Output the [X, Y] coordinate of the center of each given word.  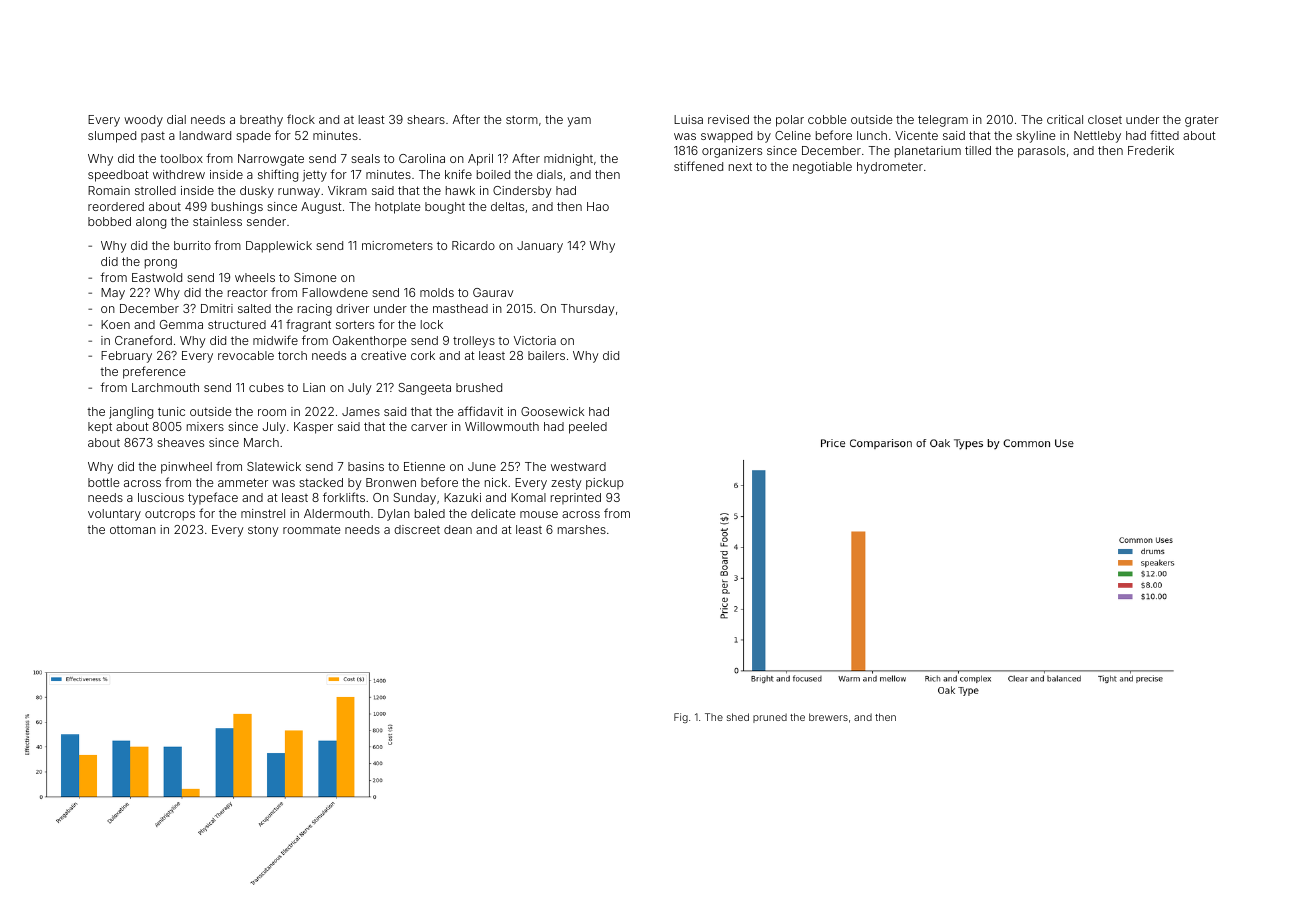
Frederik [1151, 150]
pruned [770, 718]
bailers [546, 355]
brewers [828, 717]
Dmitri [217, 308]
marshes [582, 529]
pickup [605, 484]
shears [426, 119]
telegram [943, 121]
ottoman [133, 529]
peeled [588, 428]
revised [728, 119]
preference [154, 372]
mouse [539, 514]
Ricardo [473, 245]
